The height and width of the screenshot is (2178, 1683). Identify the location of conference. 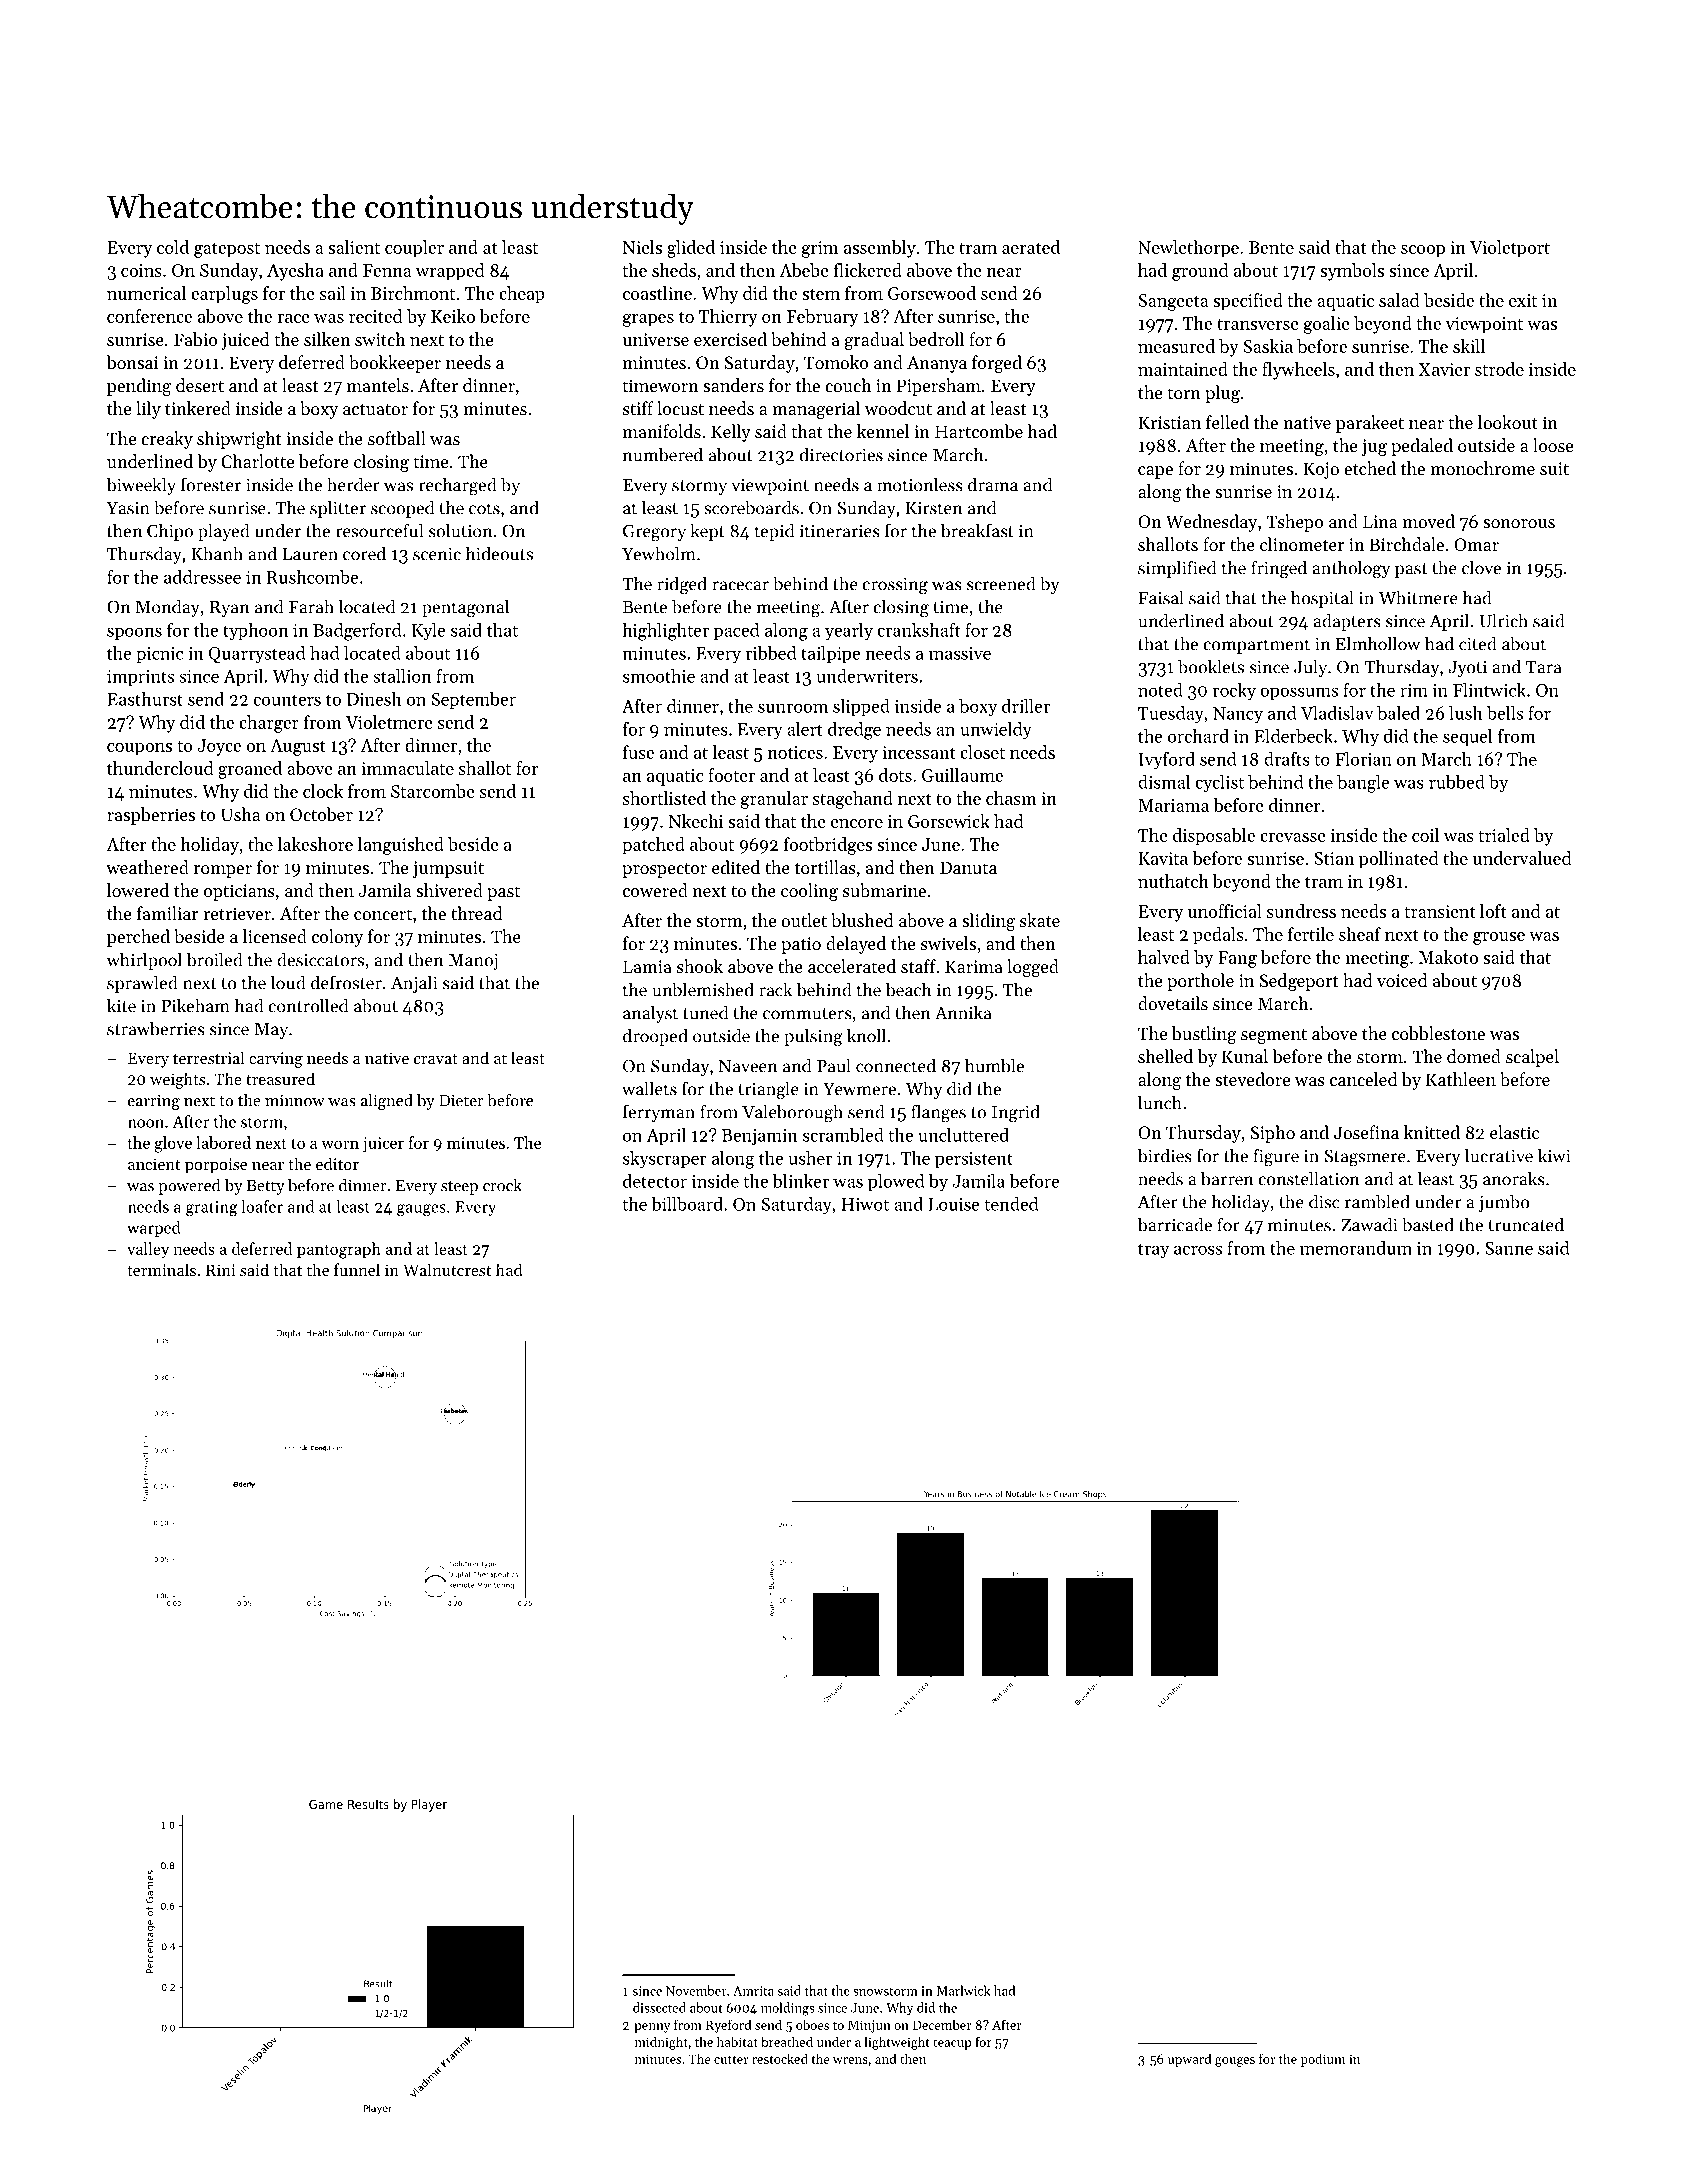
(149, 316).
